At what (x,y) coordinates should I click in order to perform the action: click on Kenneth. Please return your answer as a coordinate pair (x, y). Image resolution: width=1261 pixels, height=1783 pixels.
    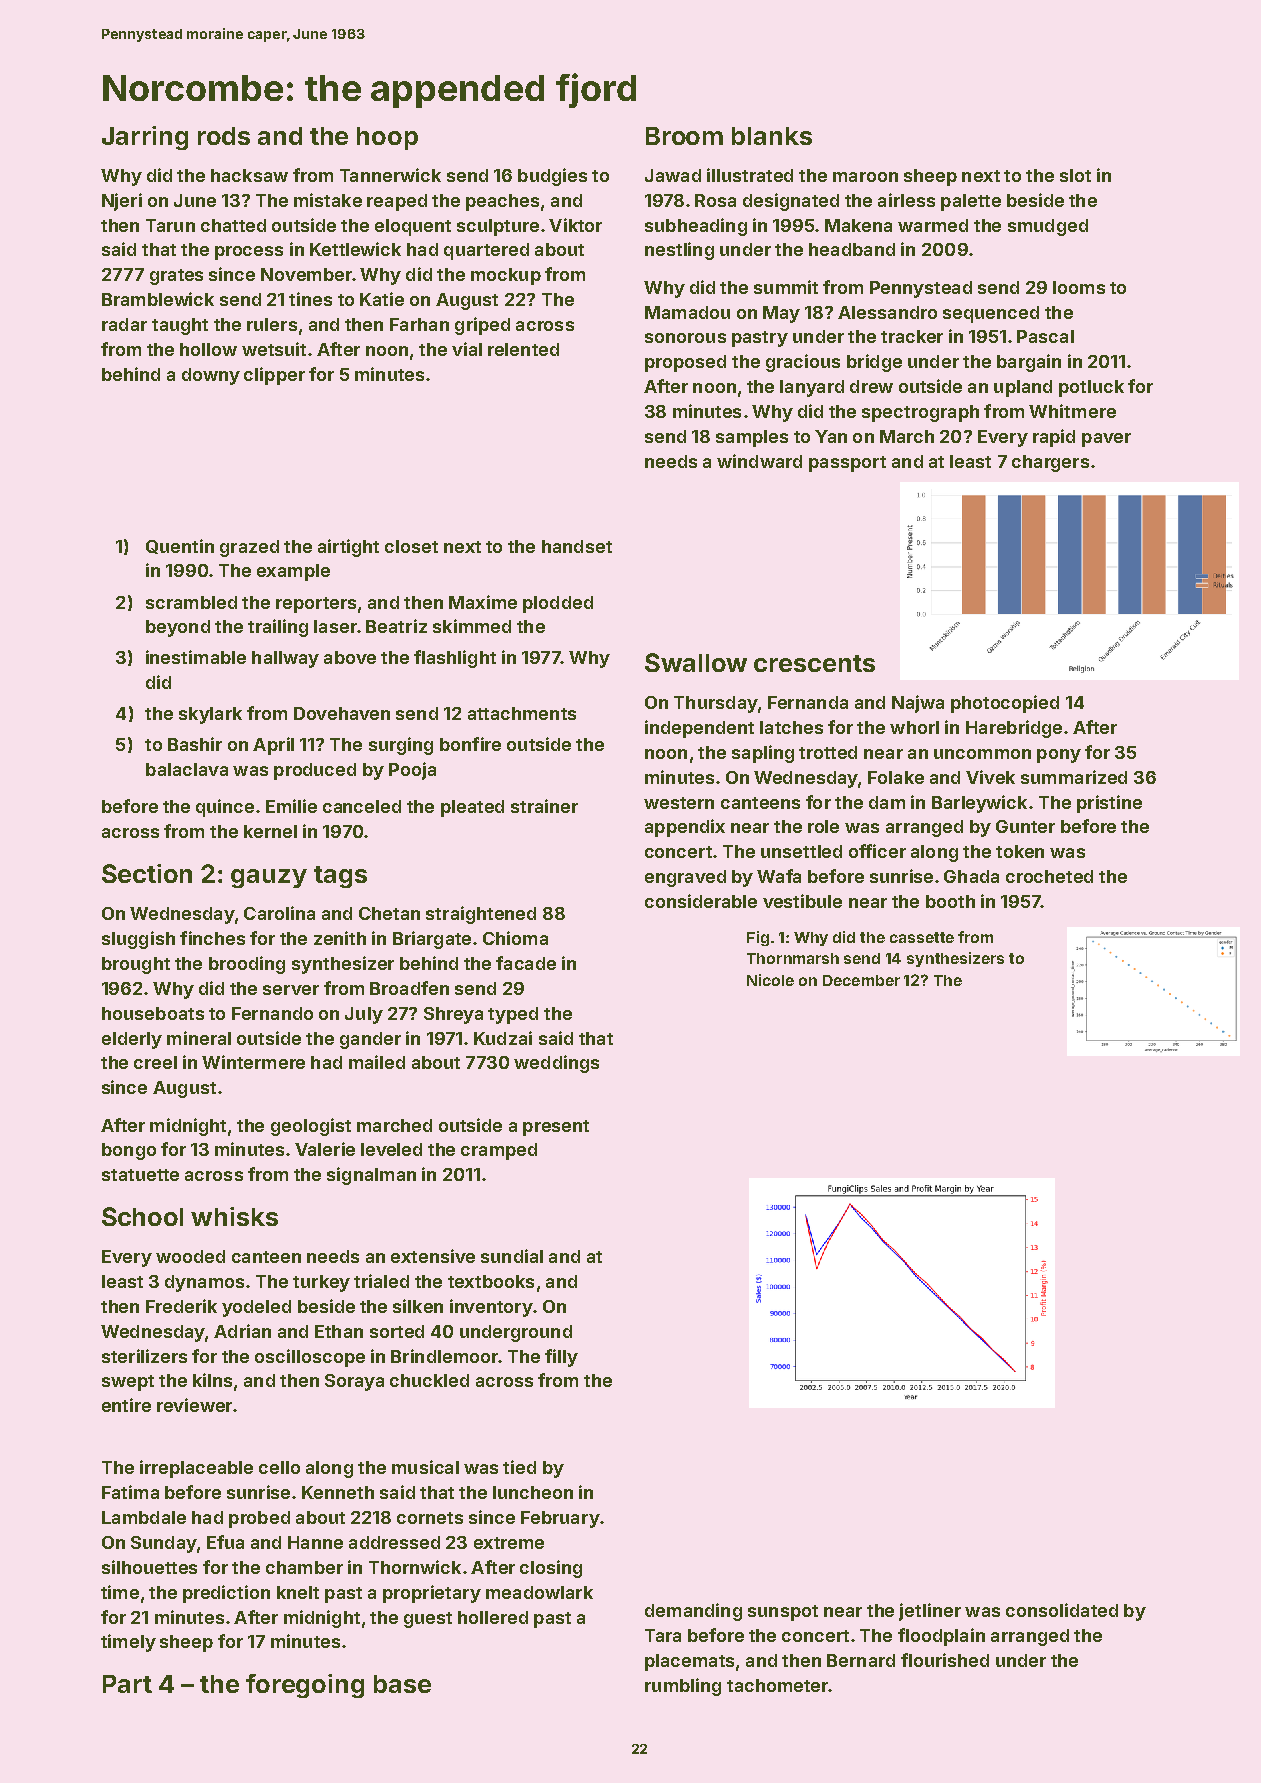
    Looking at the image, I should click on (338, 1492).
